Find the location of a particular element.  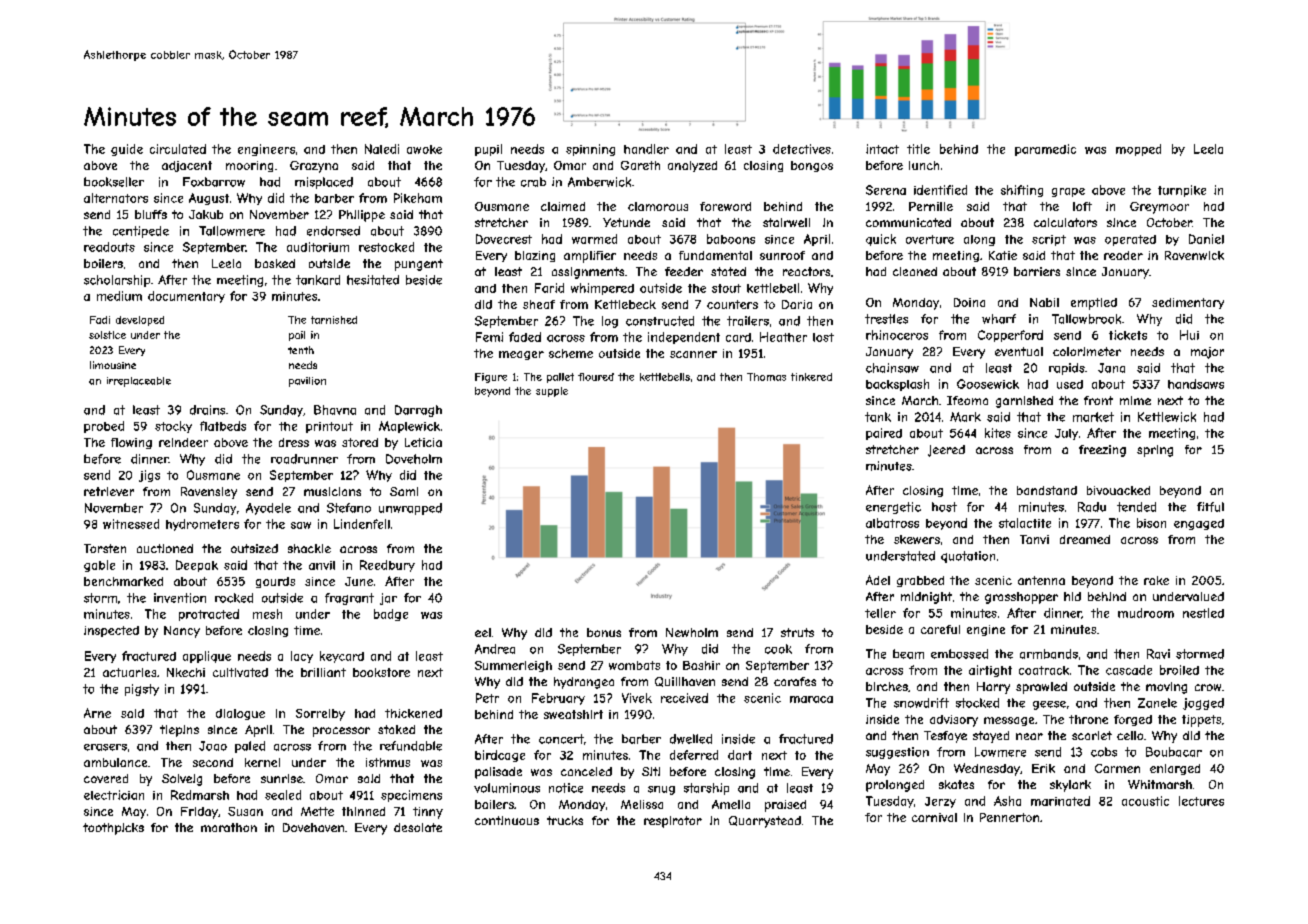

Vivek is located at coordinates (637, 698).
